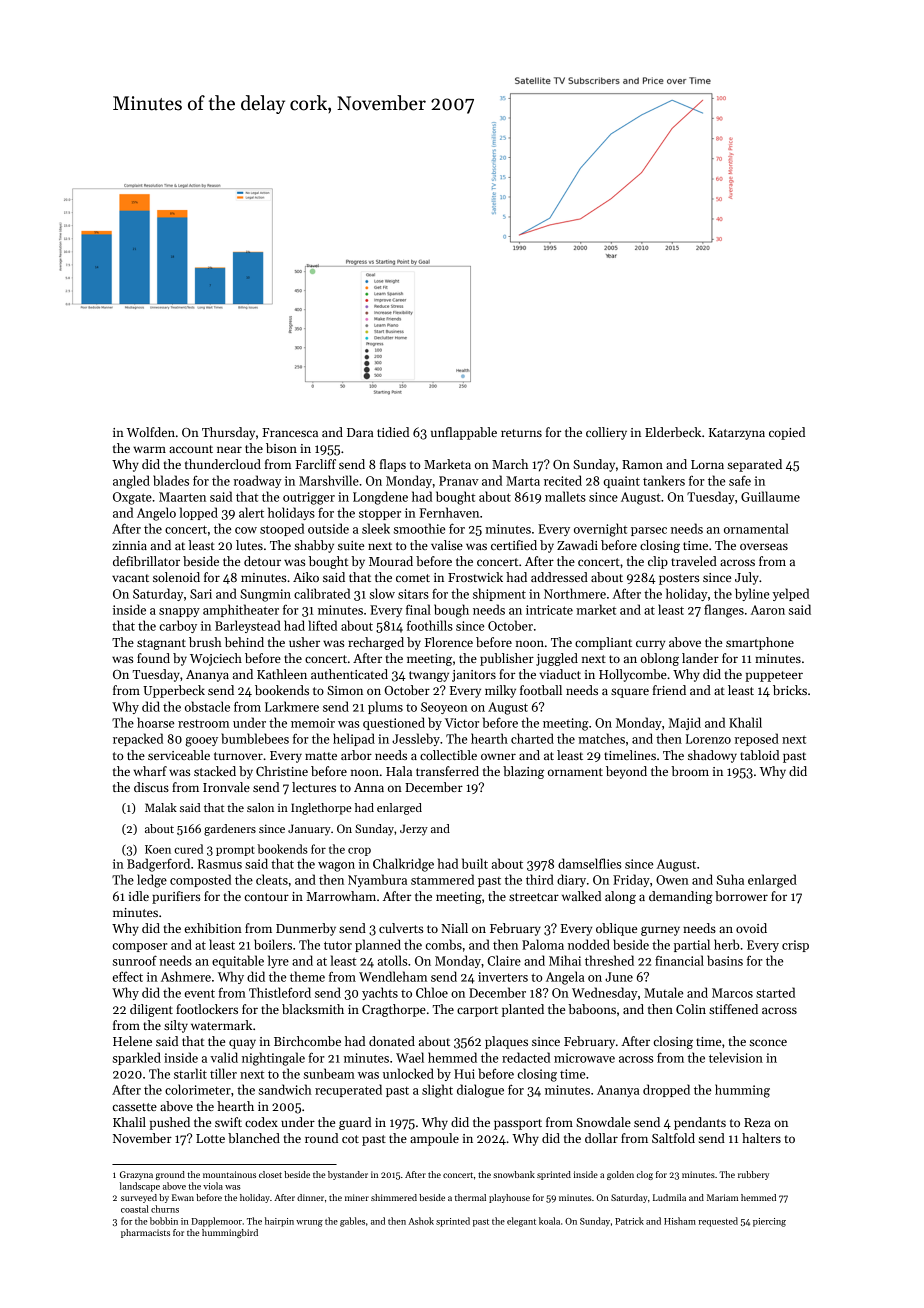  I want to click on pharmacists, so click(145, 1233).
